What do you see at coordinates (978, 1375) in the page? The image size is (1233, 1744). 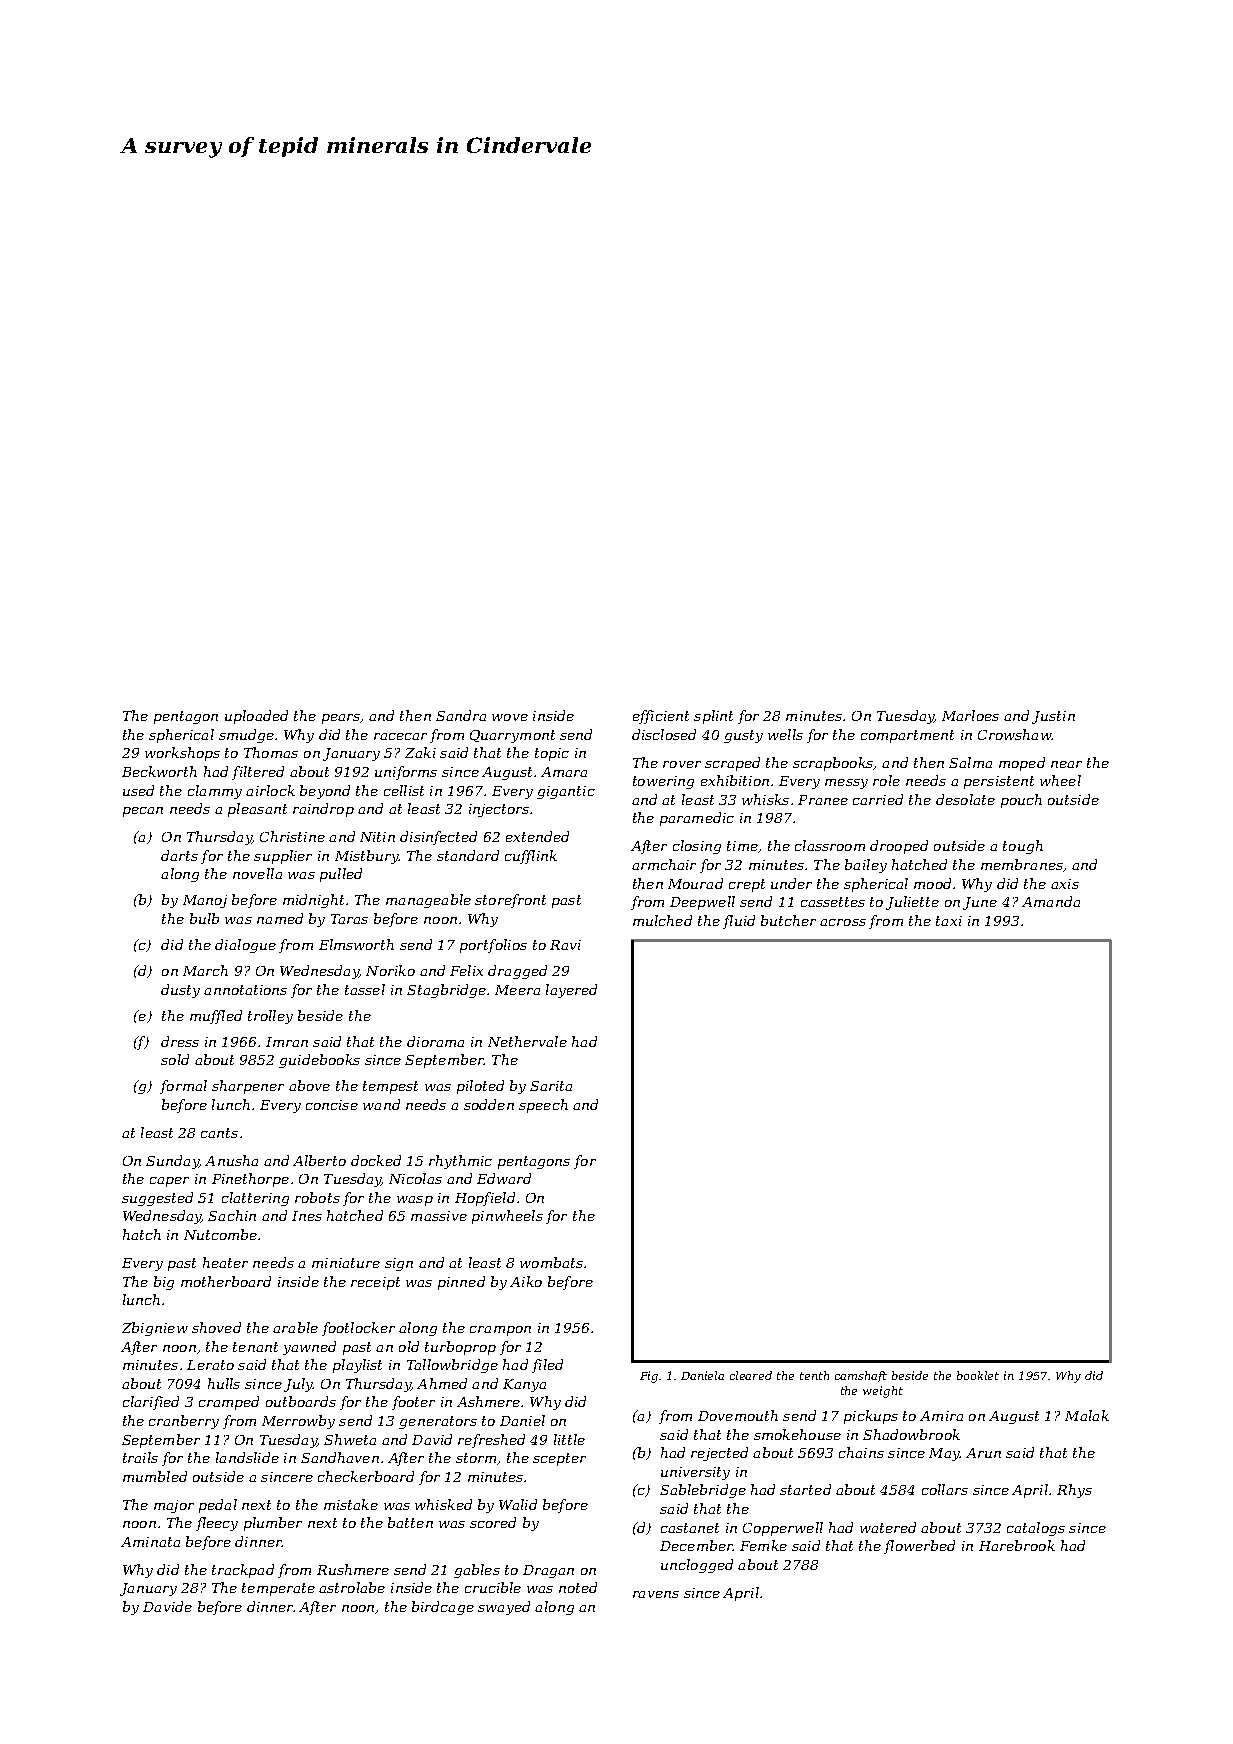 I see `booklet` at bounding box center [978, 1375].
